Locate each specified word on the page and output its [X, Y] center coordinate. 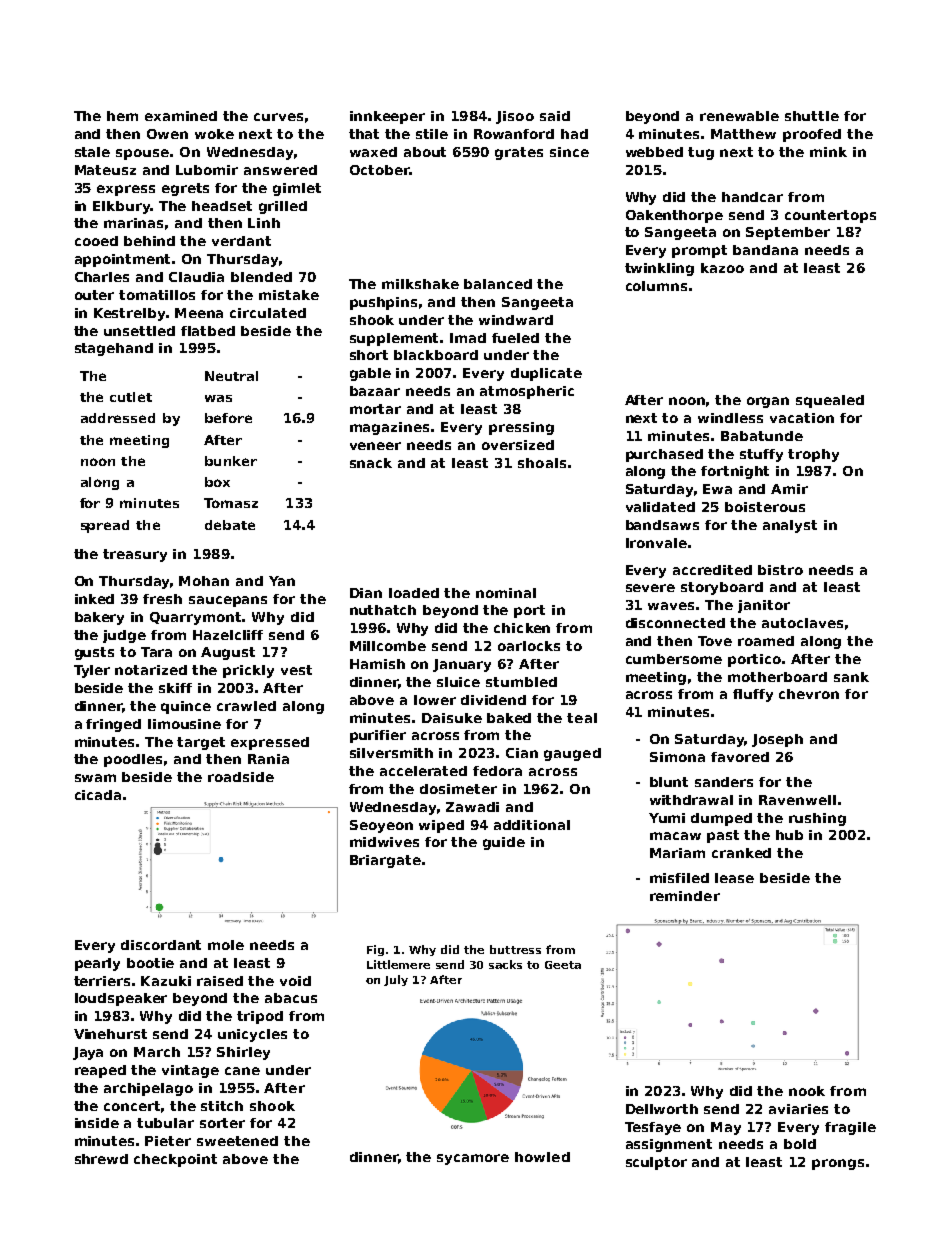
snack [371, 463]
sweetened [237, 1141]
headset [222, 206]
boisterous [765, 507]
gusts [94, 653]
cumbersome [674, 659]
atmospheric [527, 392]
